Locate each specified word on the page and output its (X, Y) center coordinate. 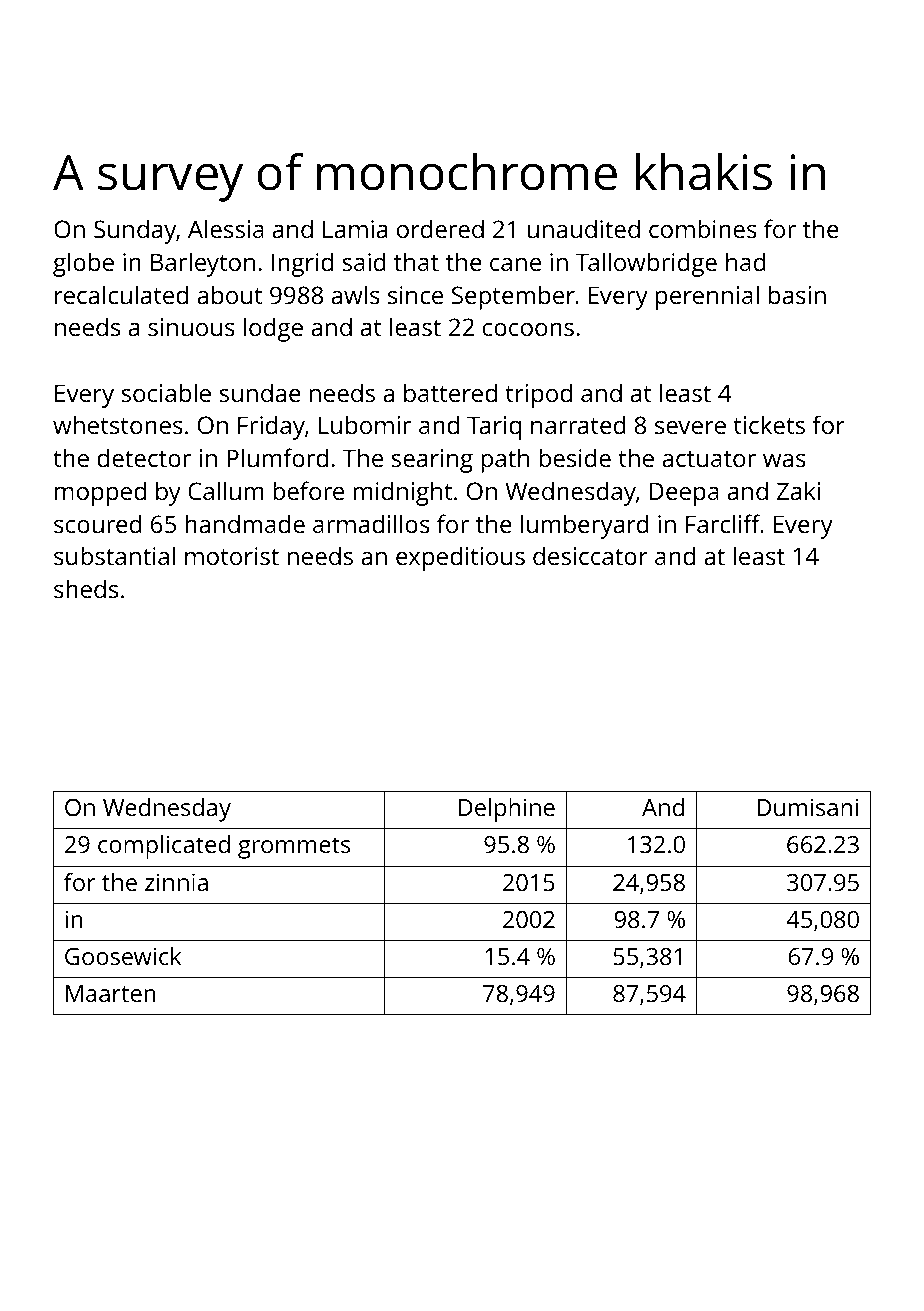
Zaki (798, 490)
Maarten (111, 993)
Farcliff (723, 523)
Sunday (135, 231)
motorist (232, 556)
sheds (86, 588)
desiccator (590, 555)
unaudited (583, 228)
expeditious (460, 558)
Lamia (355, 229)
